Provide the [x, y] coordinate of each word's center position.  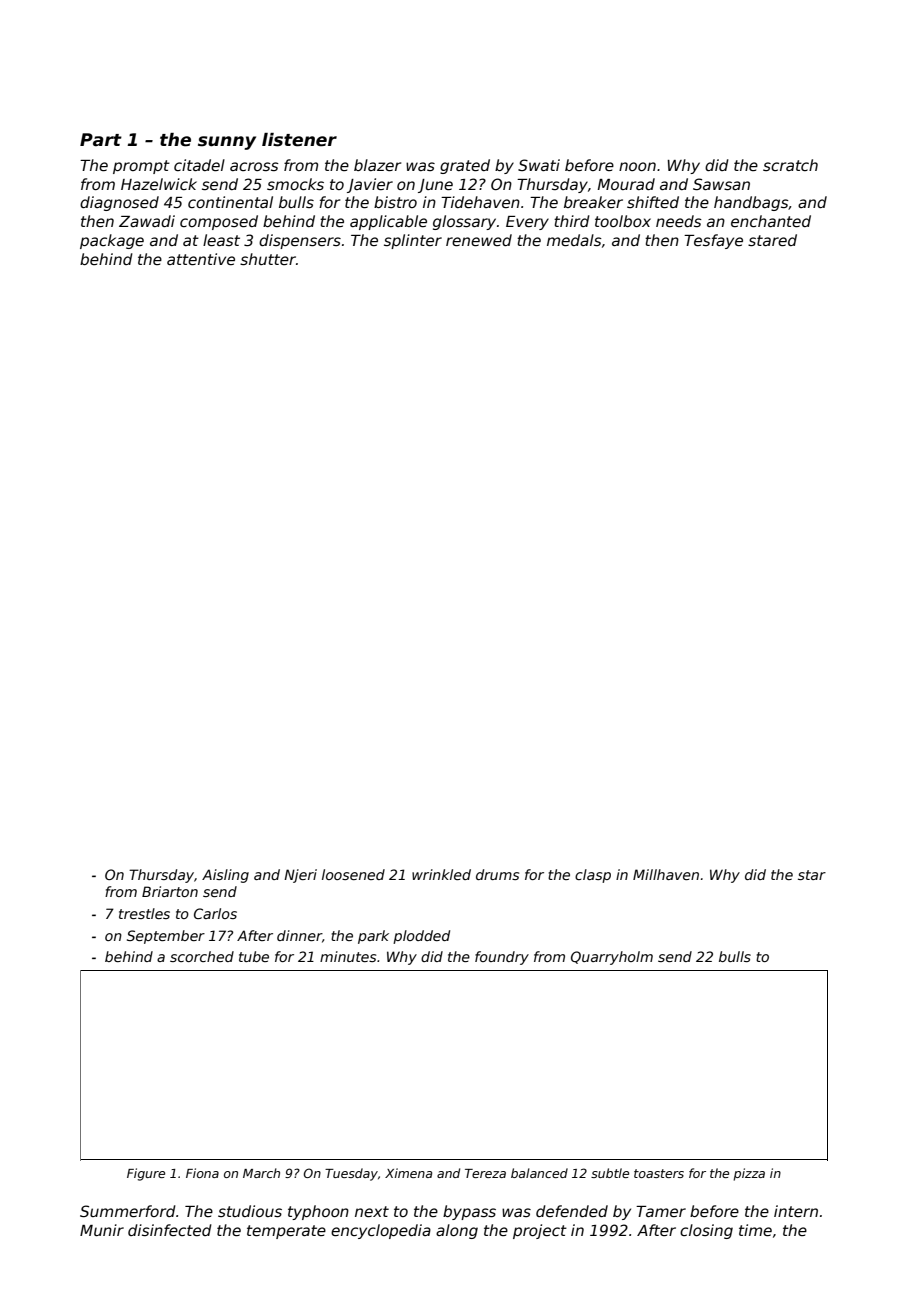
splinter [413, 241]
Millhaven [666, 874]
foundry [502, 958]
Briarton [170, 891]
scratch [790, 165]
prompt [141, 167]
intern [796, 1211]
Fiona [202, 1173]
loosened [353, 874]
